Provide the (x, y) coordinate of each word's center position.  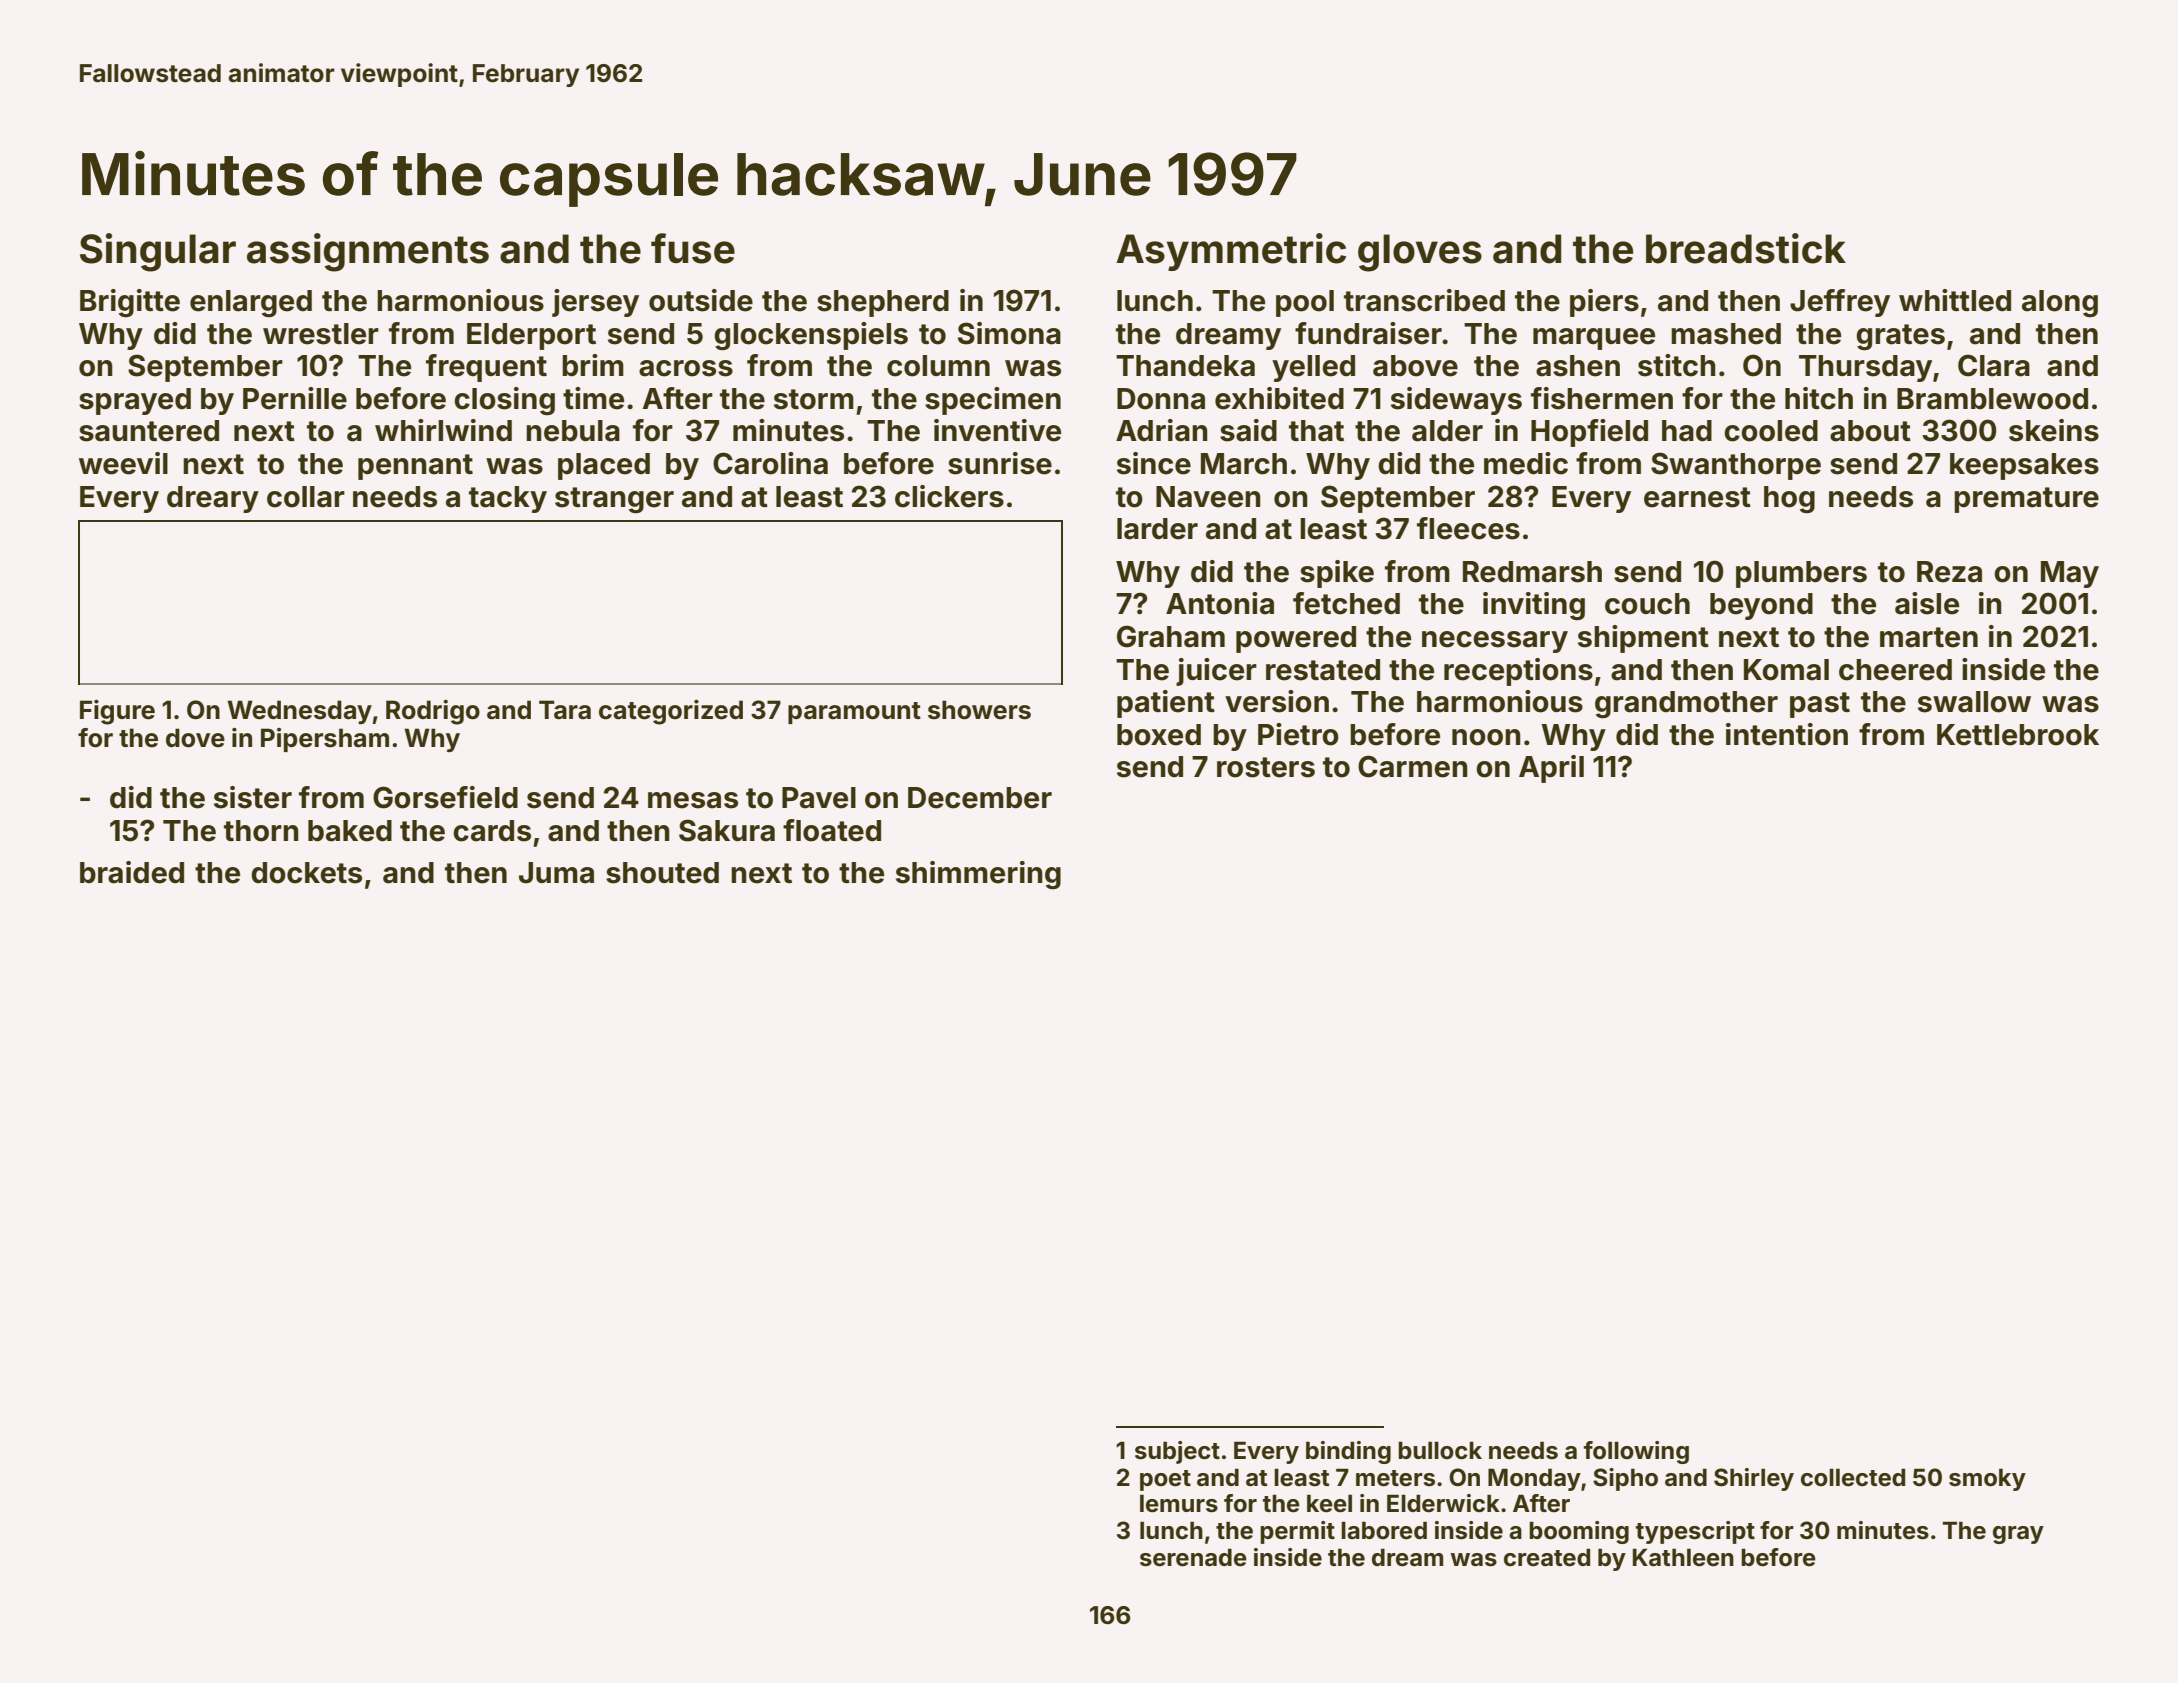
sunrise (1000, 463)
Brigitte (130, 303)
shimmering (978, 875)
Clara (1994, 365)
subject (1177, 1452)
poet (1165, 1480)
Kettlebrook (2018, 735)
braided (132, 872)
